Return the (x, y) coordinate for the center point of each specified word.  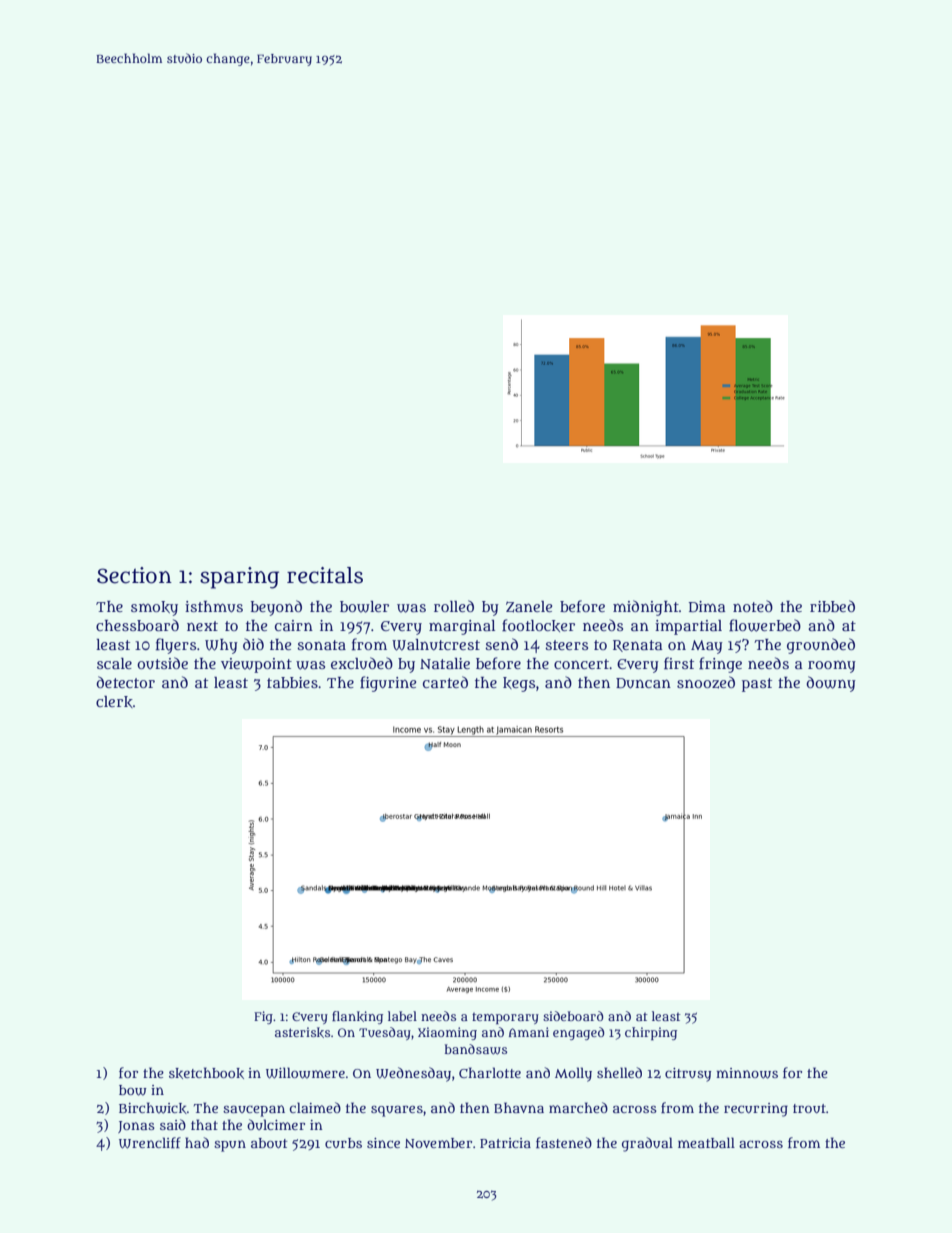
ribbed (832, 606)
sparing (239, 578)
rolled (454, 606)
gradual (647, 1144)
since (383, 1143)
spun (230, 1146)
